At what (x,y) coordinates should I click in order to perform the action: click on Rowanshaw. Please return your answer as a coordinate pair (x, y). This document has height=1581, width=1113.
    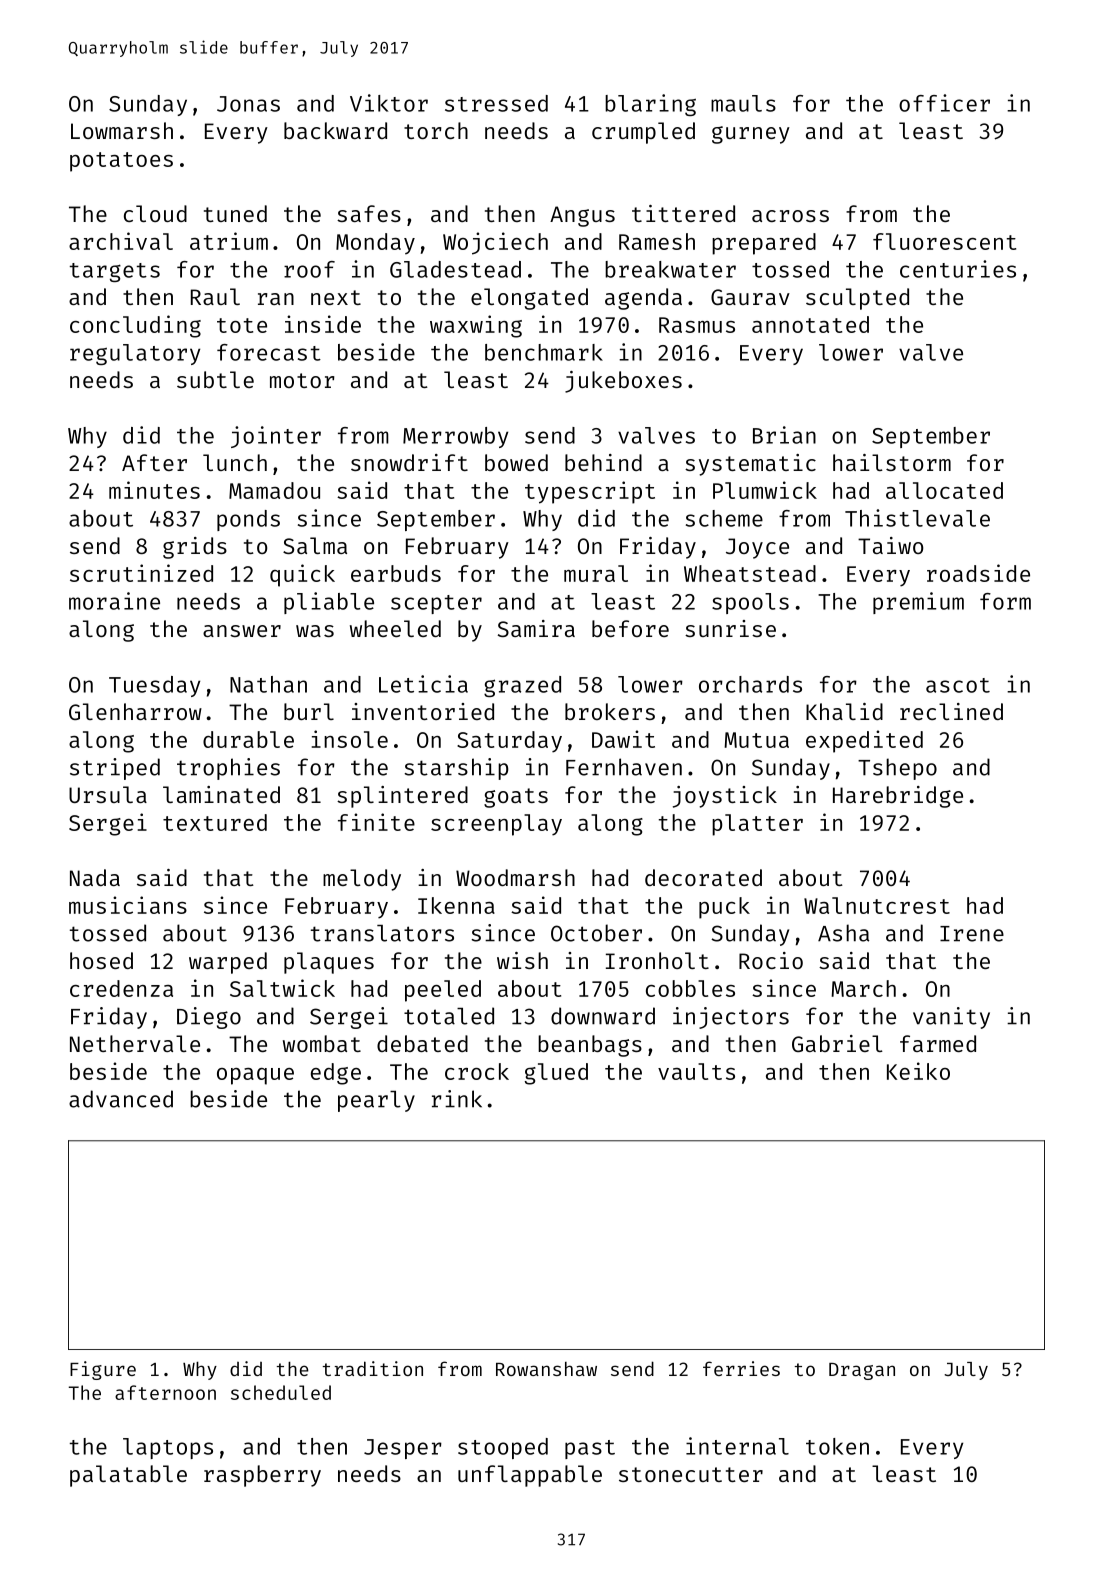
    Looking at the image, I should click on (546, 1369).
